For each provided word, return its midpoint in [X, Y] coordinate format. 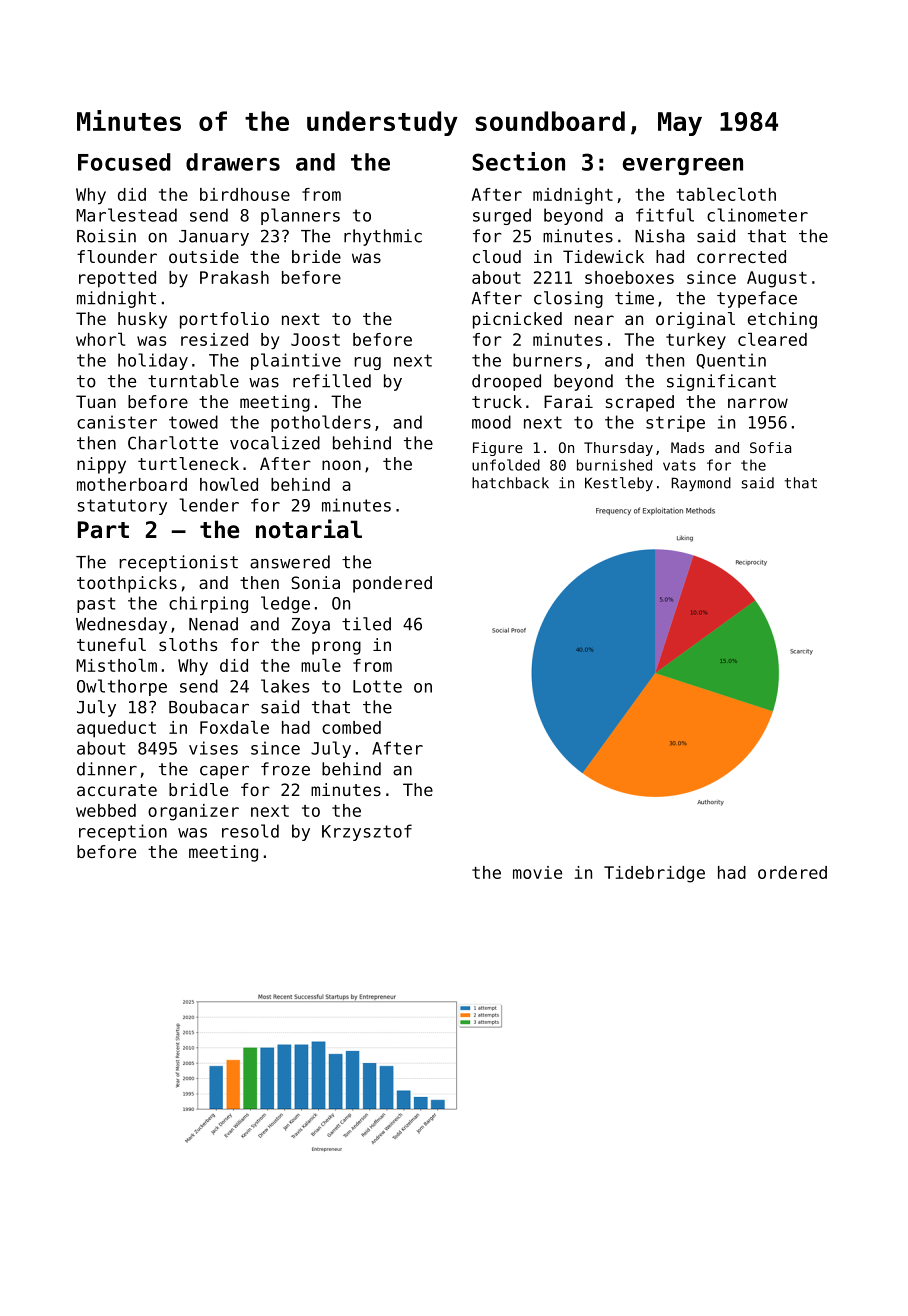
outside [204, 256]
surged [502, 216]
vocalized [275, 443]
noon [341, 465]
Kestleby [619, 484]
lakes [285, 686]
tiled [366, 624]
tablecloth [726, 194]
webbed [106, 810]
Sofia [770, 447]
